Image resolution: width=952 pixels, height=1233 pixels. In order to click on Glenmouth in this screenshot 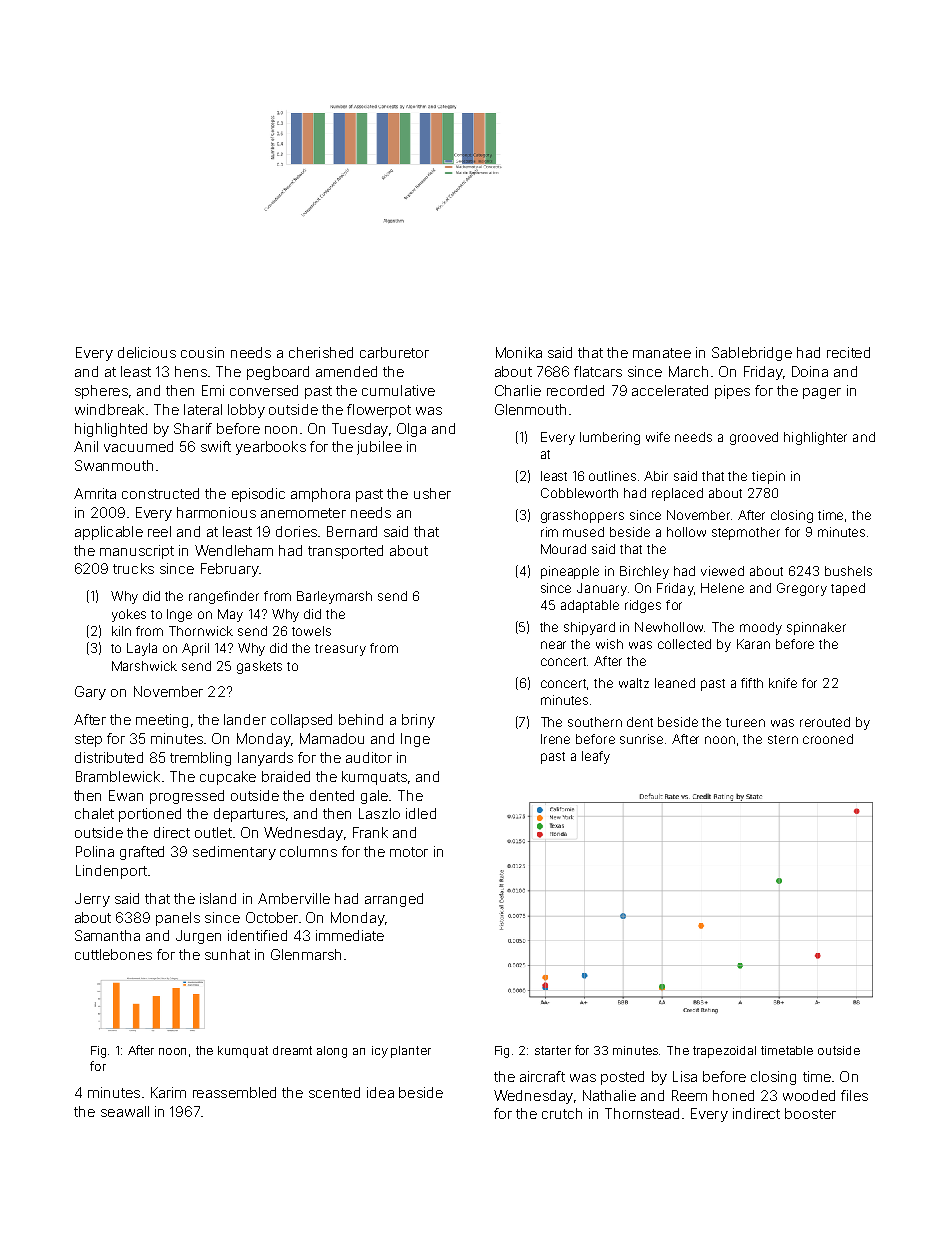, I will do `click(530, 409)`.
